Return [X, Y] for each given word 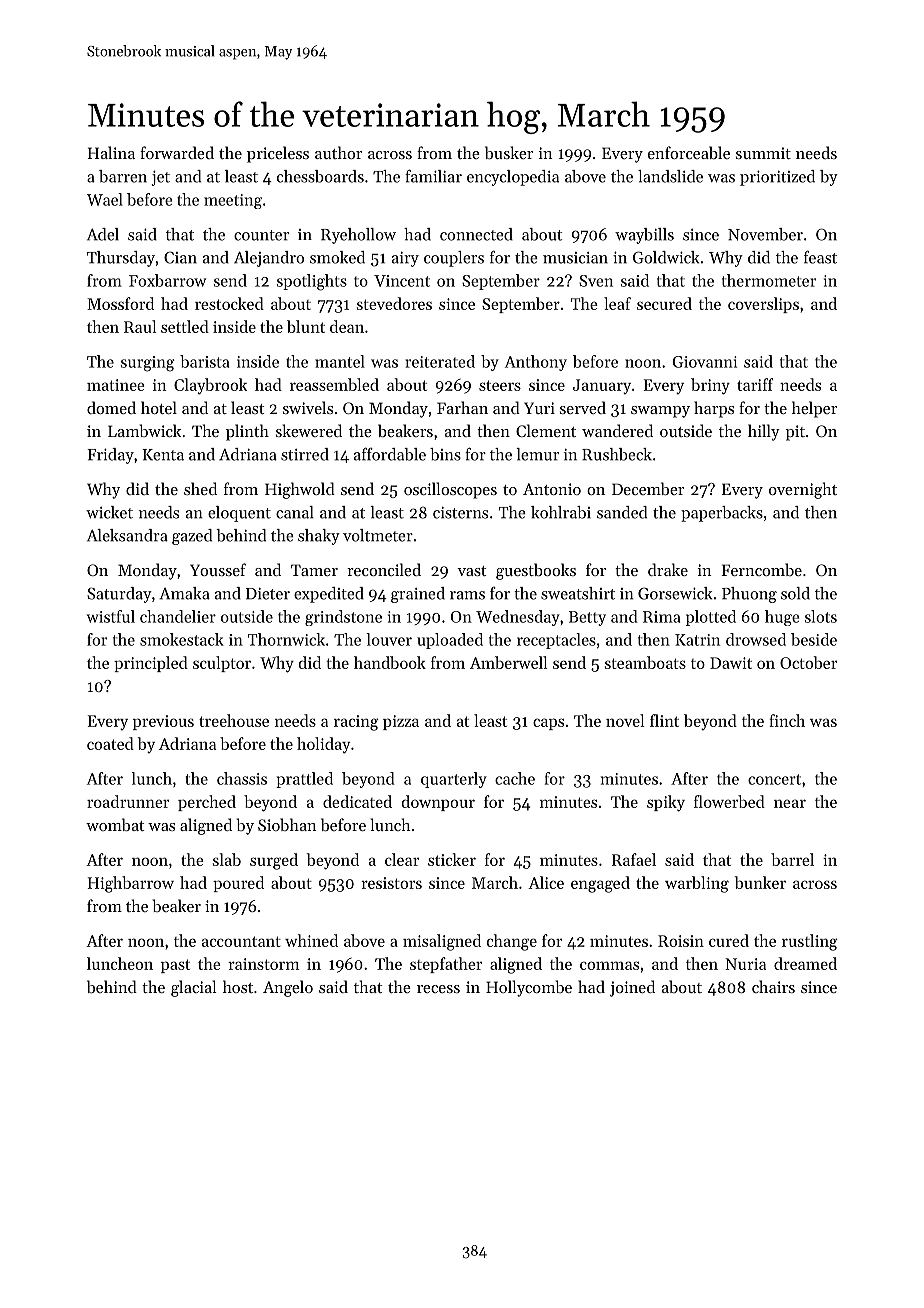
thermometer [769, 280]
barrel [792, 859]
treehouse [234, 720]
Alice [546, 882]
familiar [433, 176]
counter [261, 235]
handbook [390, 662]
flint [664, 720]
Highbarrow [131, 884]
